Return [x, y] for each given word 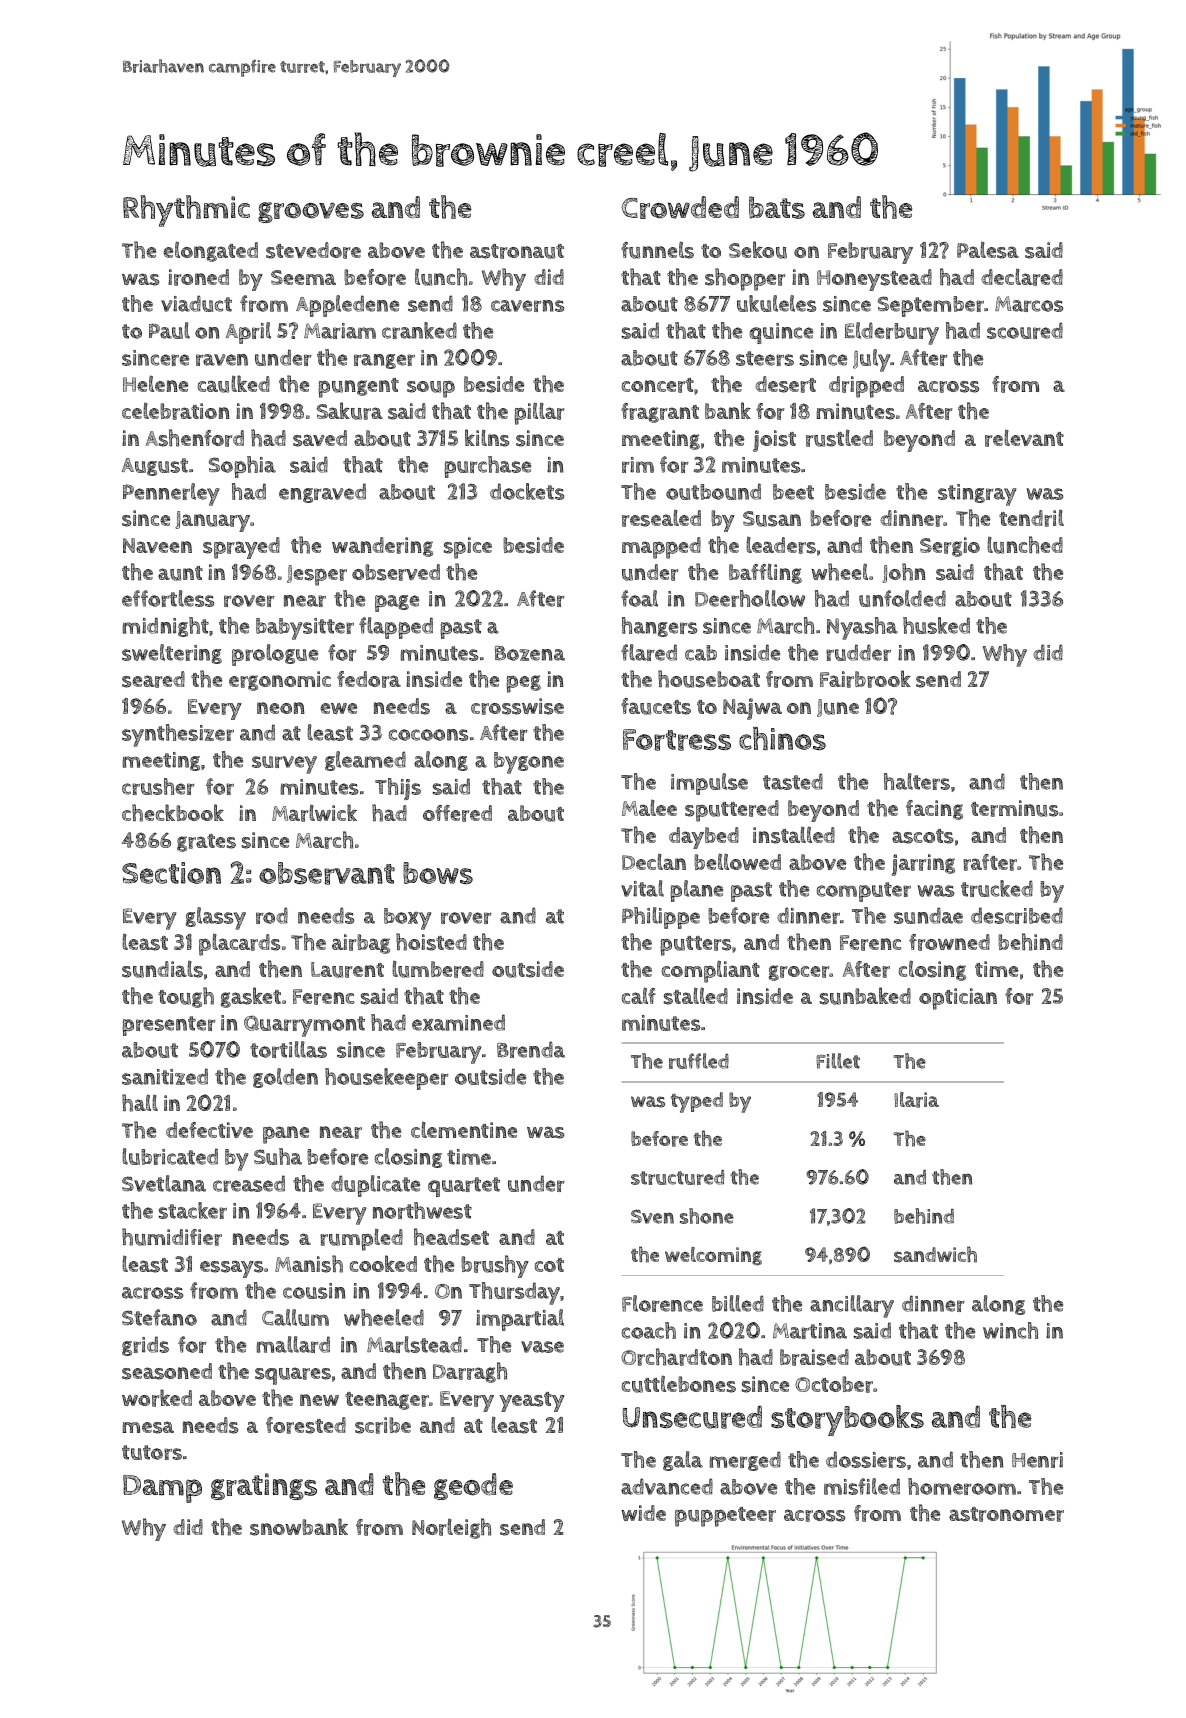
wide [643, 1513]
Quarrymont [304, 1026]
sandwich [935, 1254]
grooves [311, 212]
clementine [464, 1130]
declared [1022, 277]
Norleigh [451, 1528]
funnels [657, 250]
